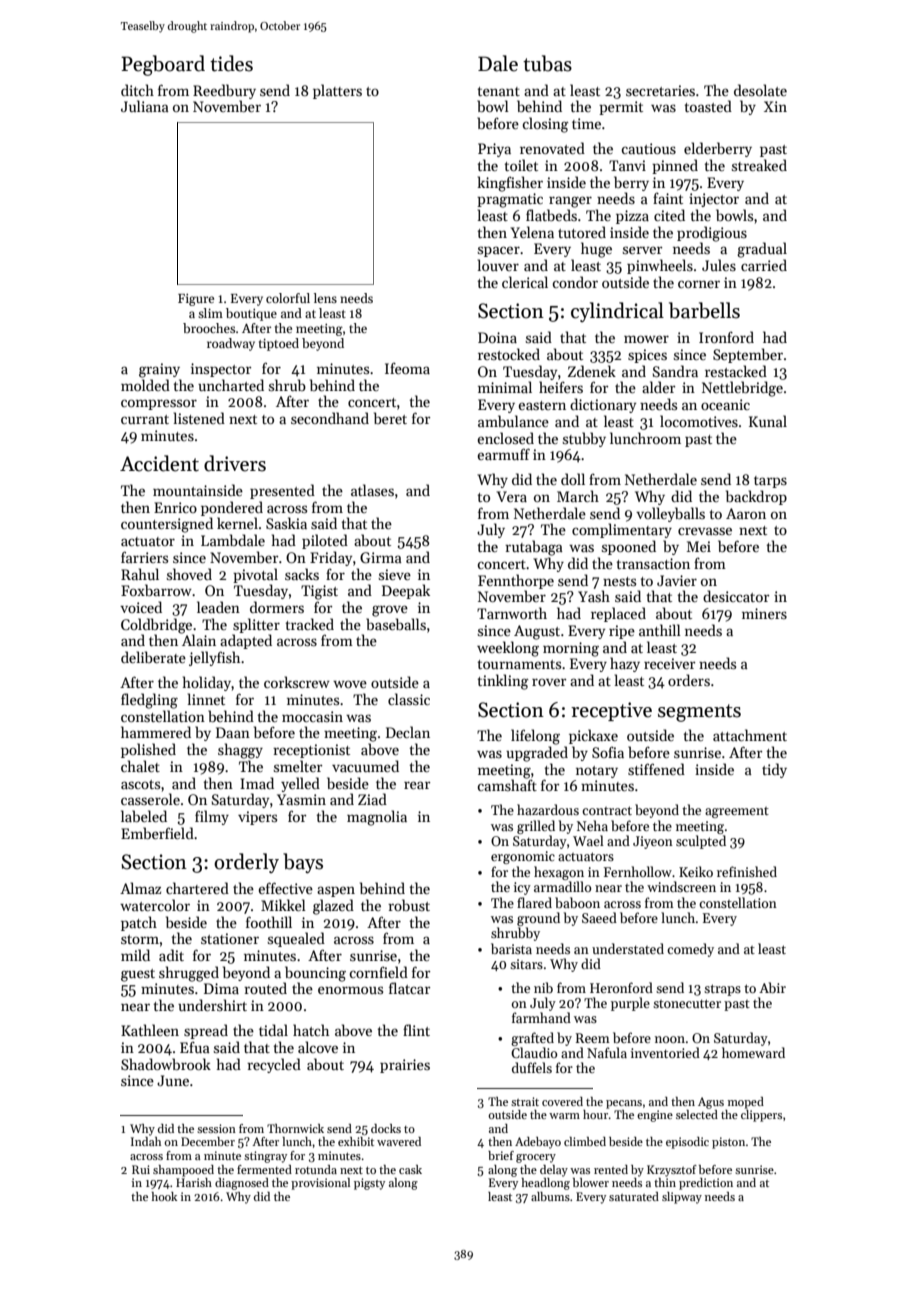  What do you see at coordinates (760, 90) in the screenshot?
I see `desolate` at bounding box center [760, 90].
